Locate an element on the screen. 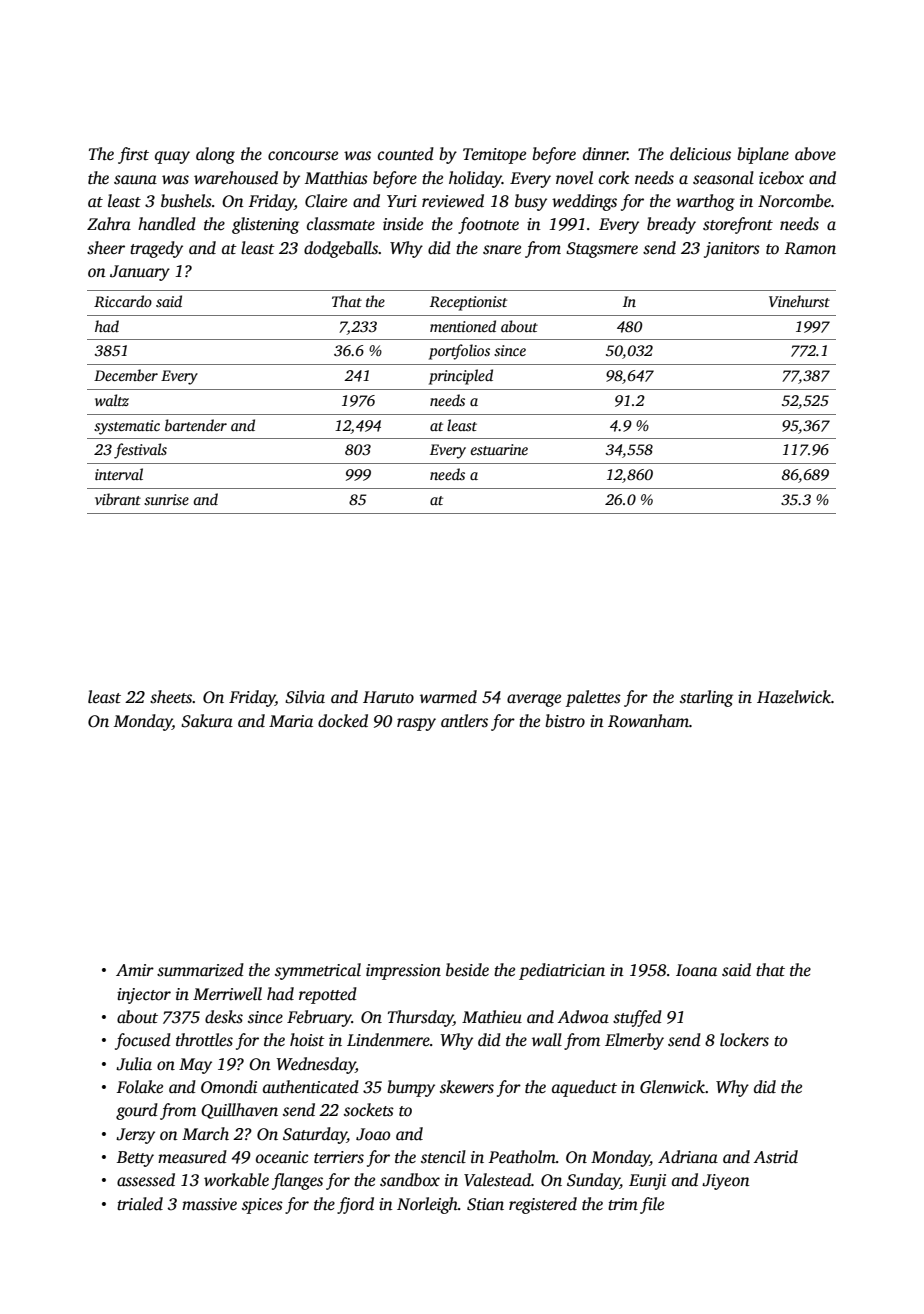  sheets is located at coordinates (171, 697).
